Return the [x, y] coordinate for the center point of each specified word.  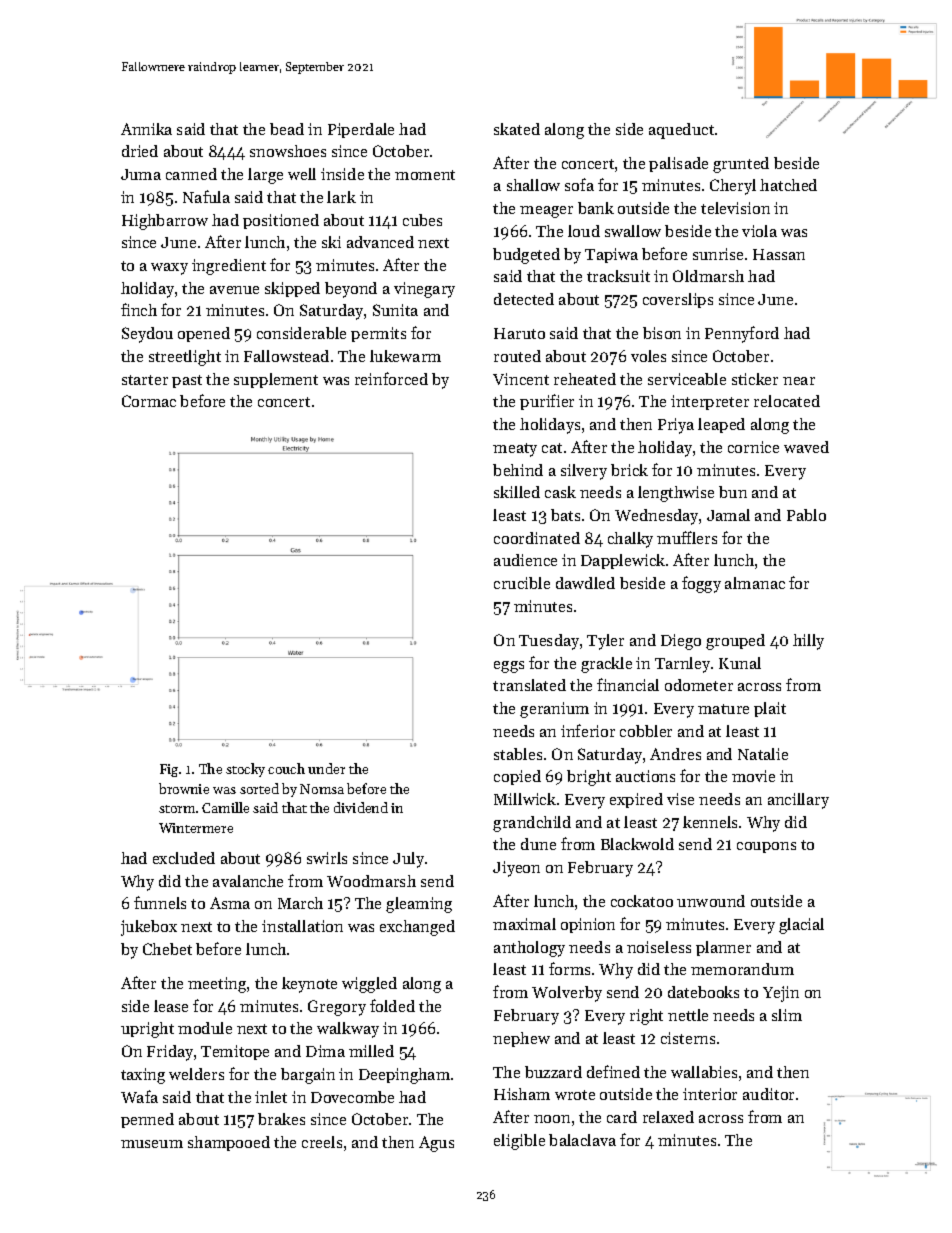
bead [287, 129]
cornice [753, 447]
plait [770, 709]
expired [636, 800]
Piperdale [361, 130]
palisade [678, 164]
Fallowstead [286, 356]
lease [171, 1006]
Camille [225, 807]
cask [560, 492]
